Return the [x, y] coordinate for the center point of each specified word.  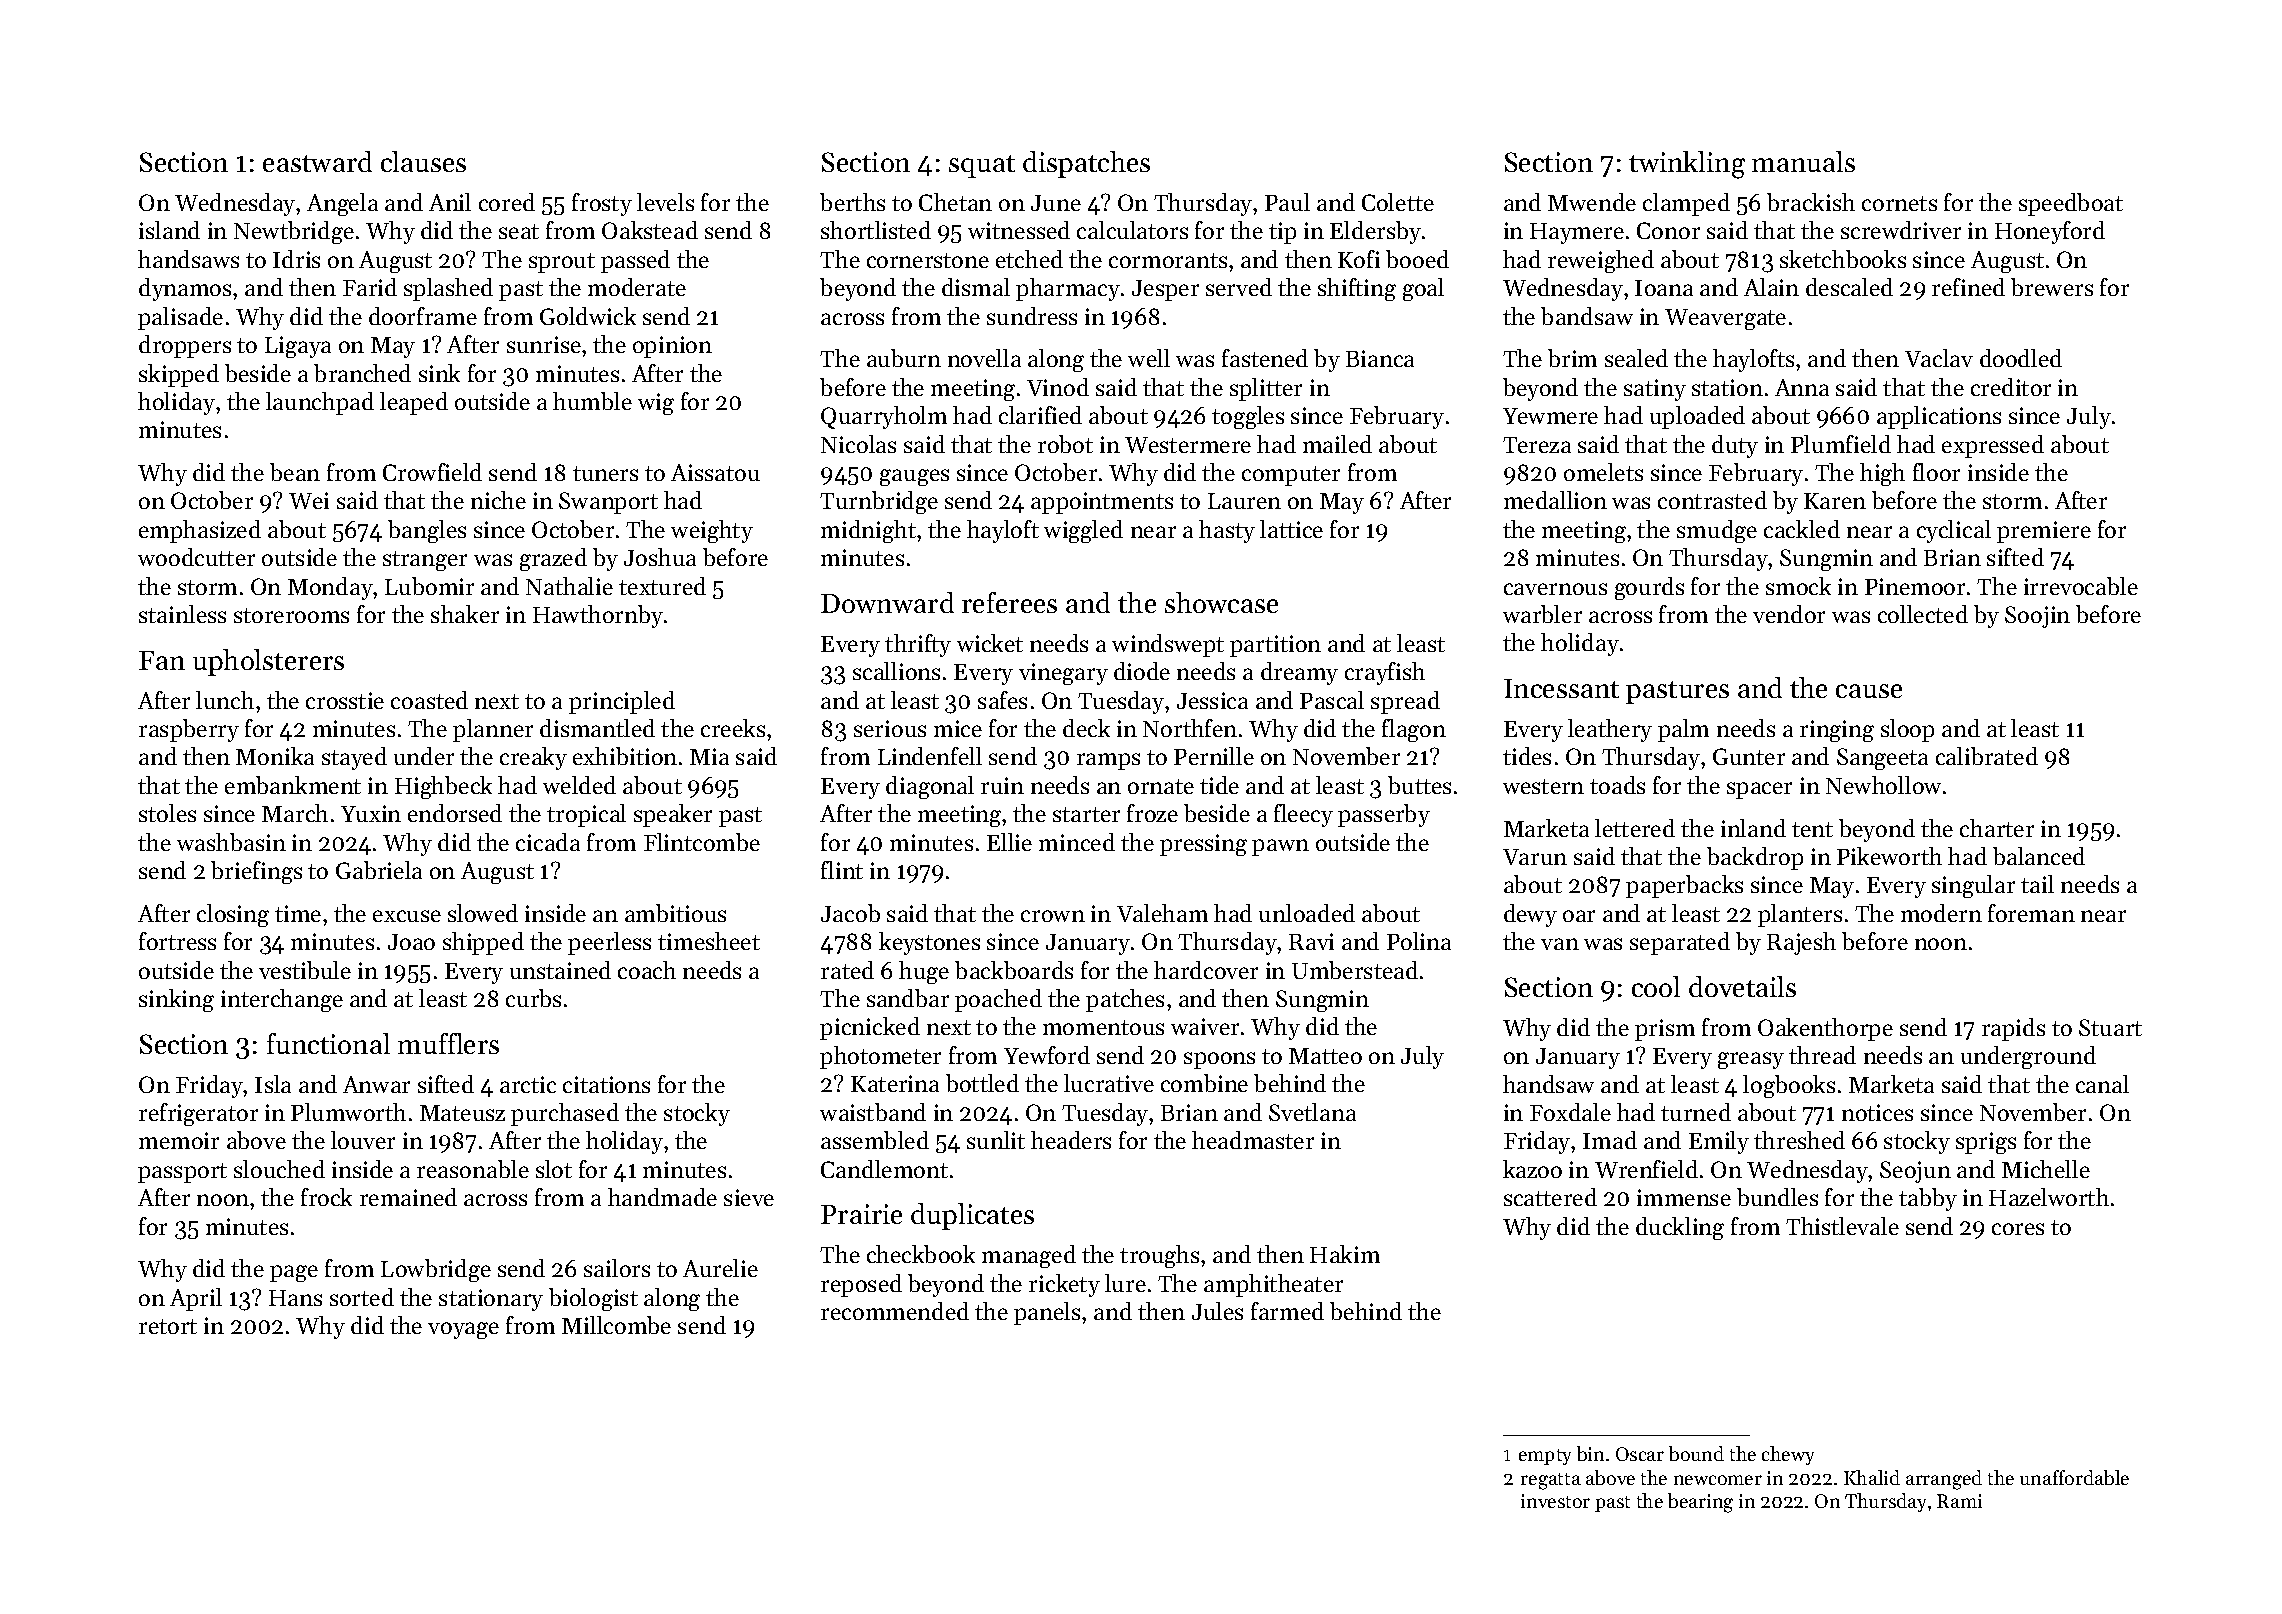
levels [665, 202]
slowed [483, 913]
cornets [1899, 203]
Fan [162, 660]
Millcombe [616, 1325]
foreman [2031, 913]
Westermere [1188, 445]
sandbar [908, 998]
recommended [895, 1311]
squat [982, 166]
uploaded [1697, 417]
